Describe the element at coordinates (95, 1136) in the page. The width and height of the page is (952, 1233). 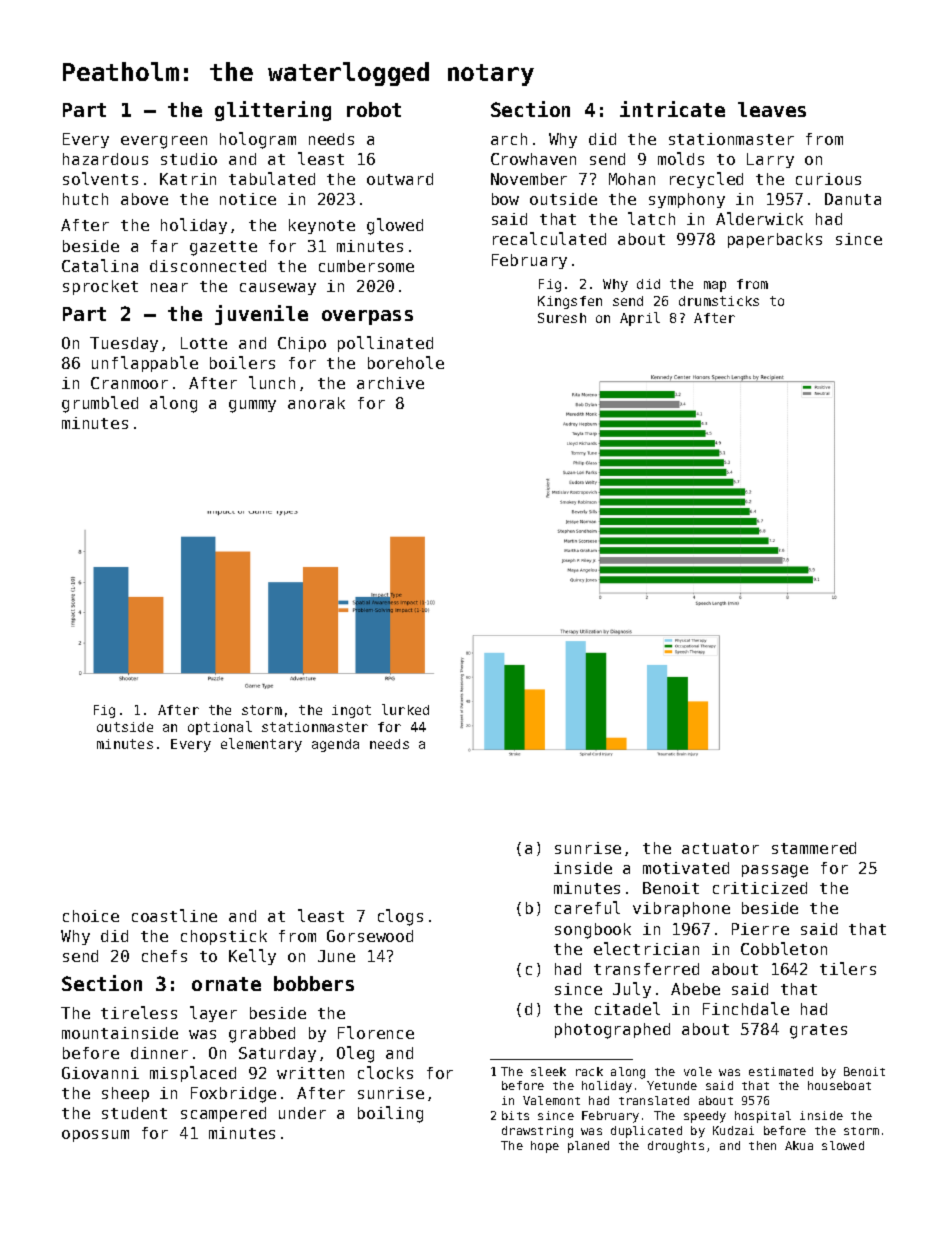
I see `opossum` at that location.
